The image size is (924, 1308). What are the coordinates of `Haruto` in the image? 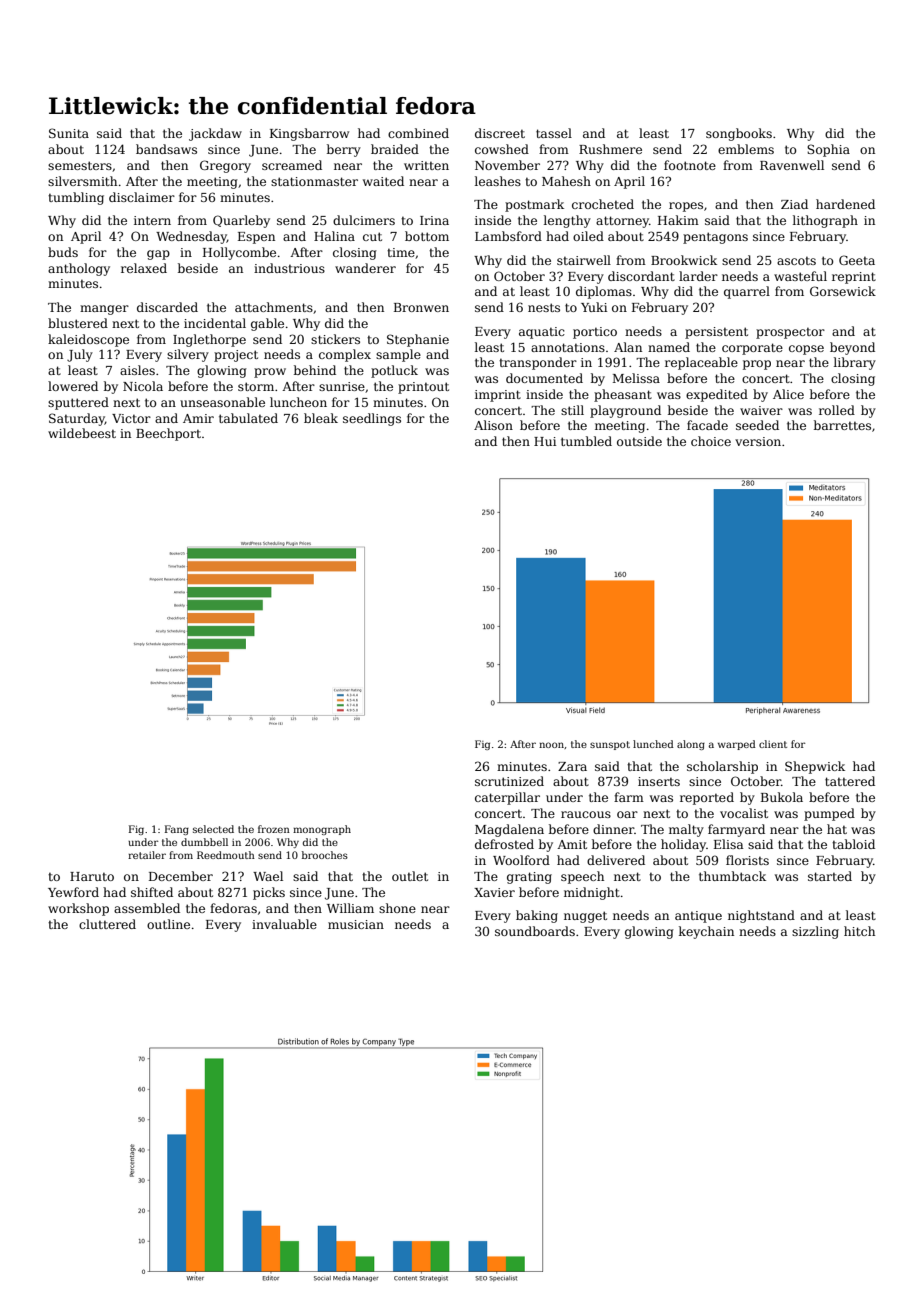 It's located at (92, 876).
